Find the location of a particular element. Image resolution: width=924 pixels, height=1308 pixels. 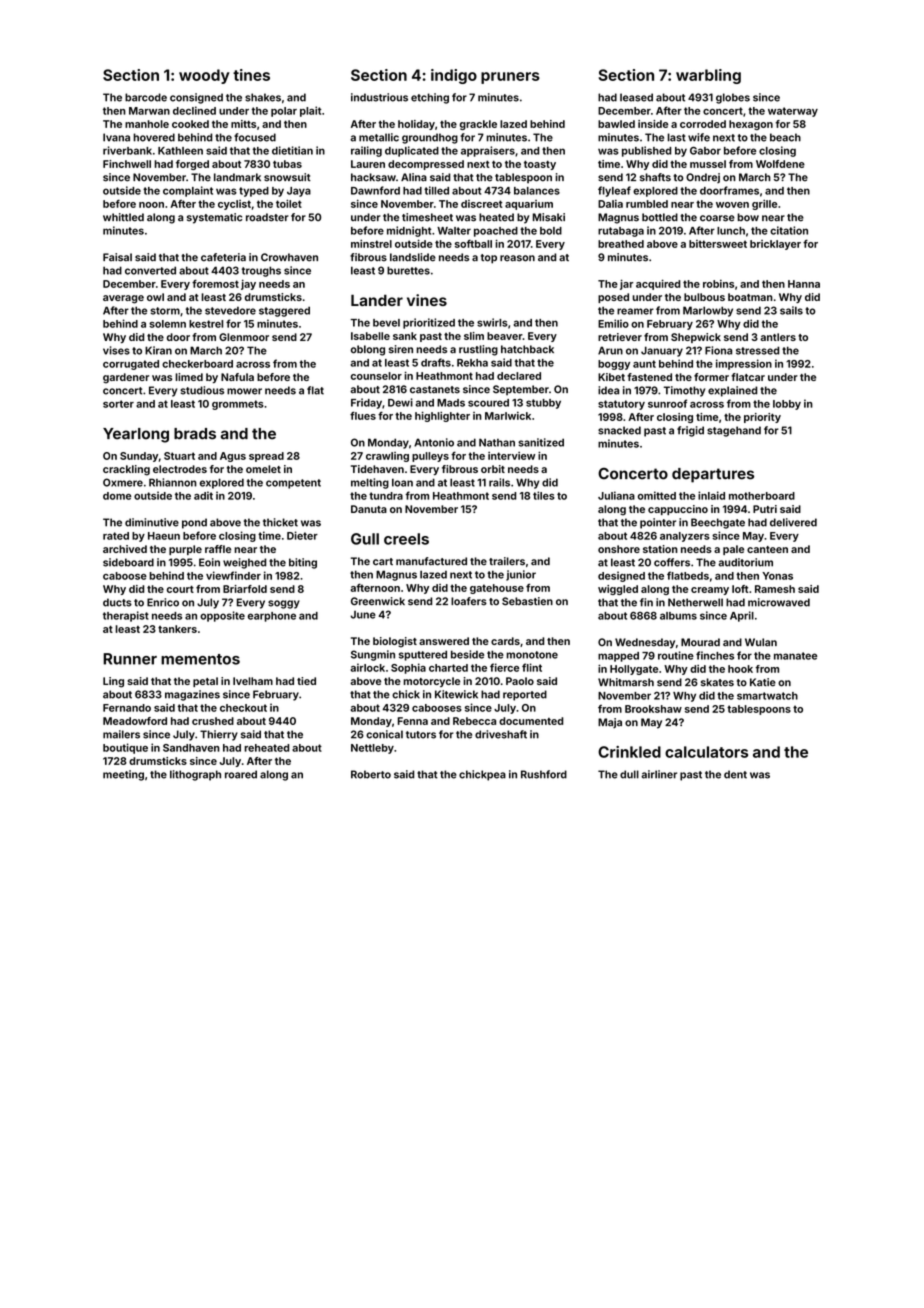

lithograph is located at coordinates (195, 775).
